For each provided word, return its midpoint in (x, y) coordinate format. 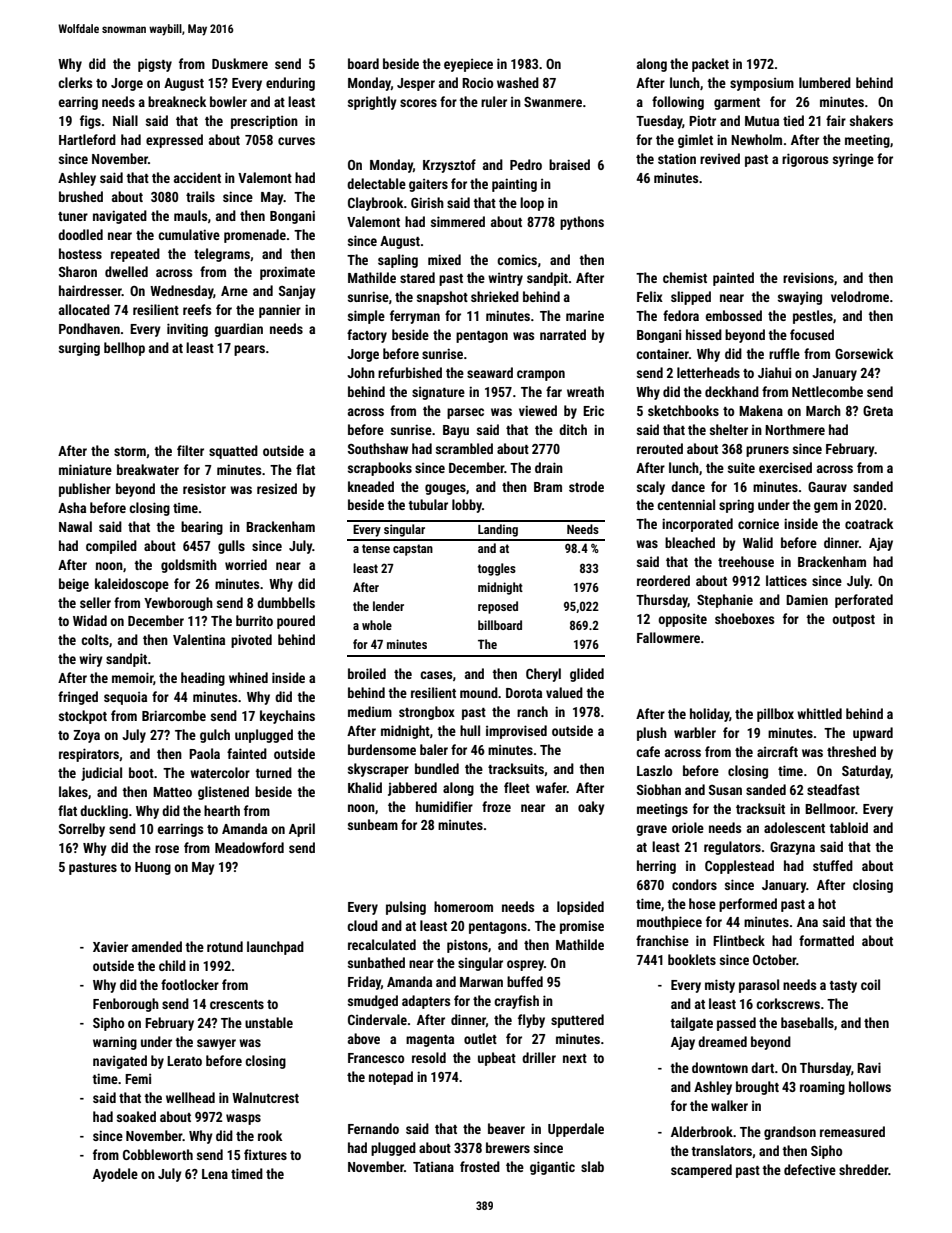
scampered (701, 1171)
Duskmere (240, 63)
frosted (480, 1166)
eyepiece (468, 65)
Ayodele (115, 1175)
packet (710, 65)
